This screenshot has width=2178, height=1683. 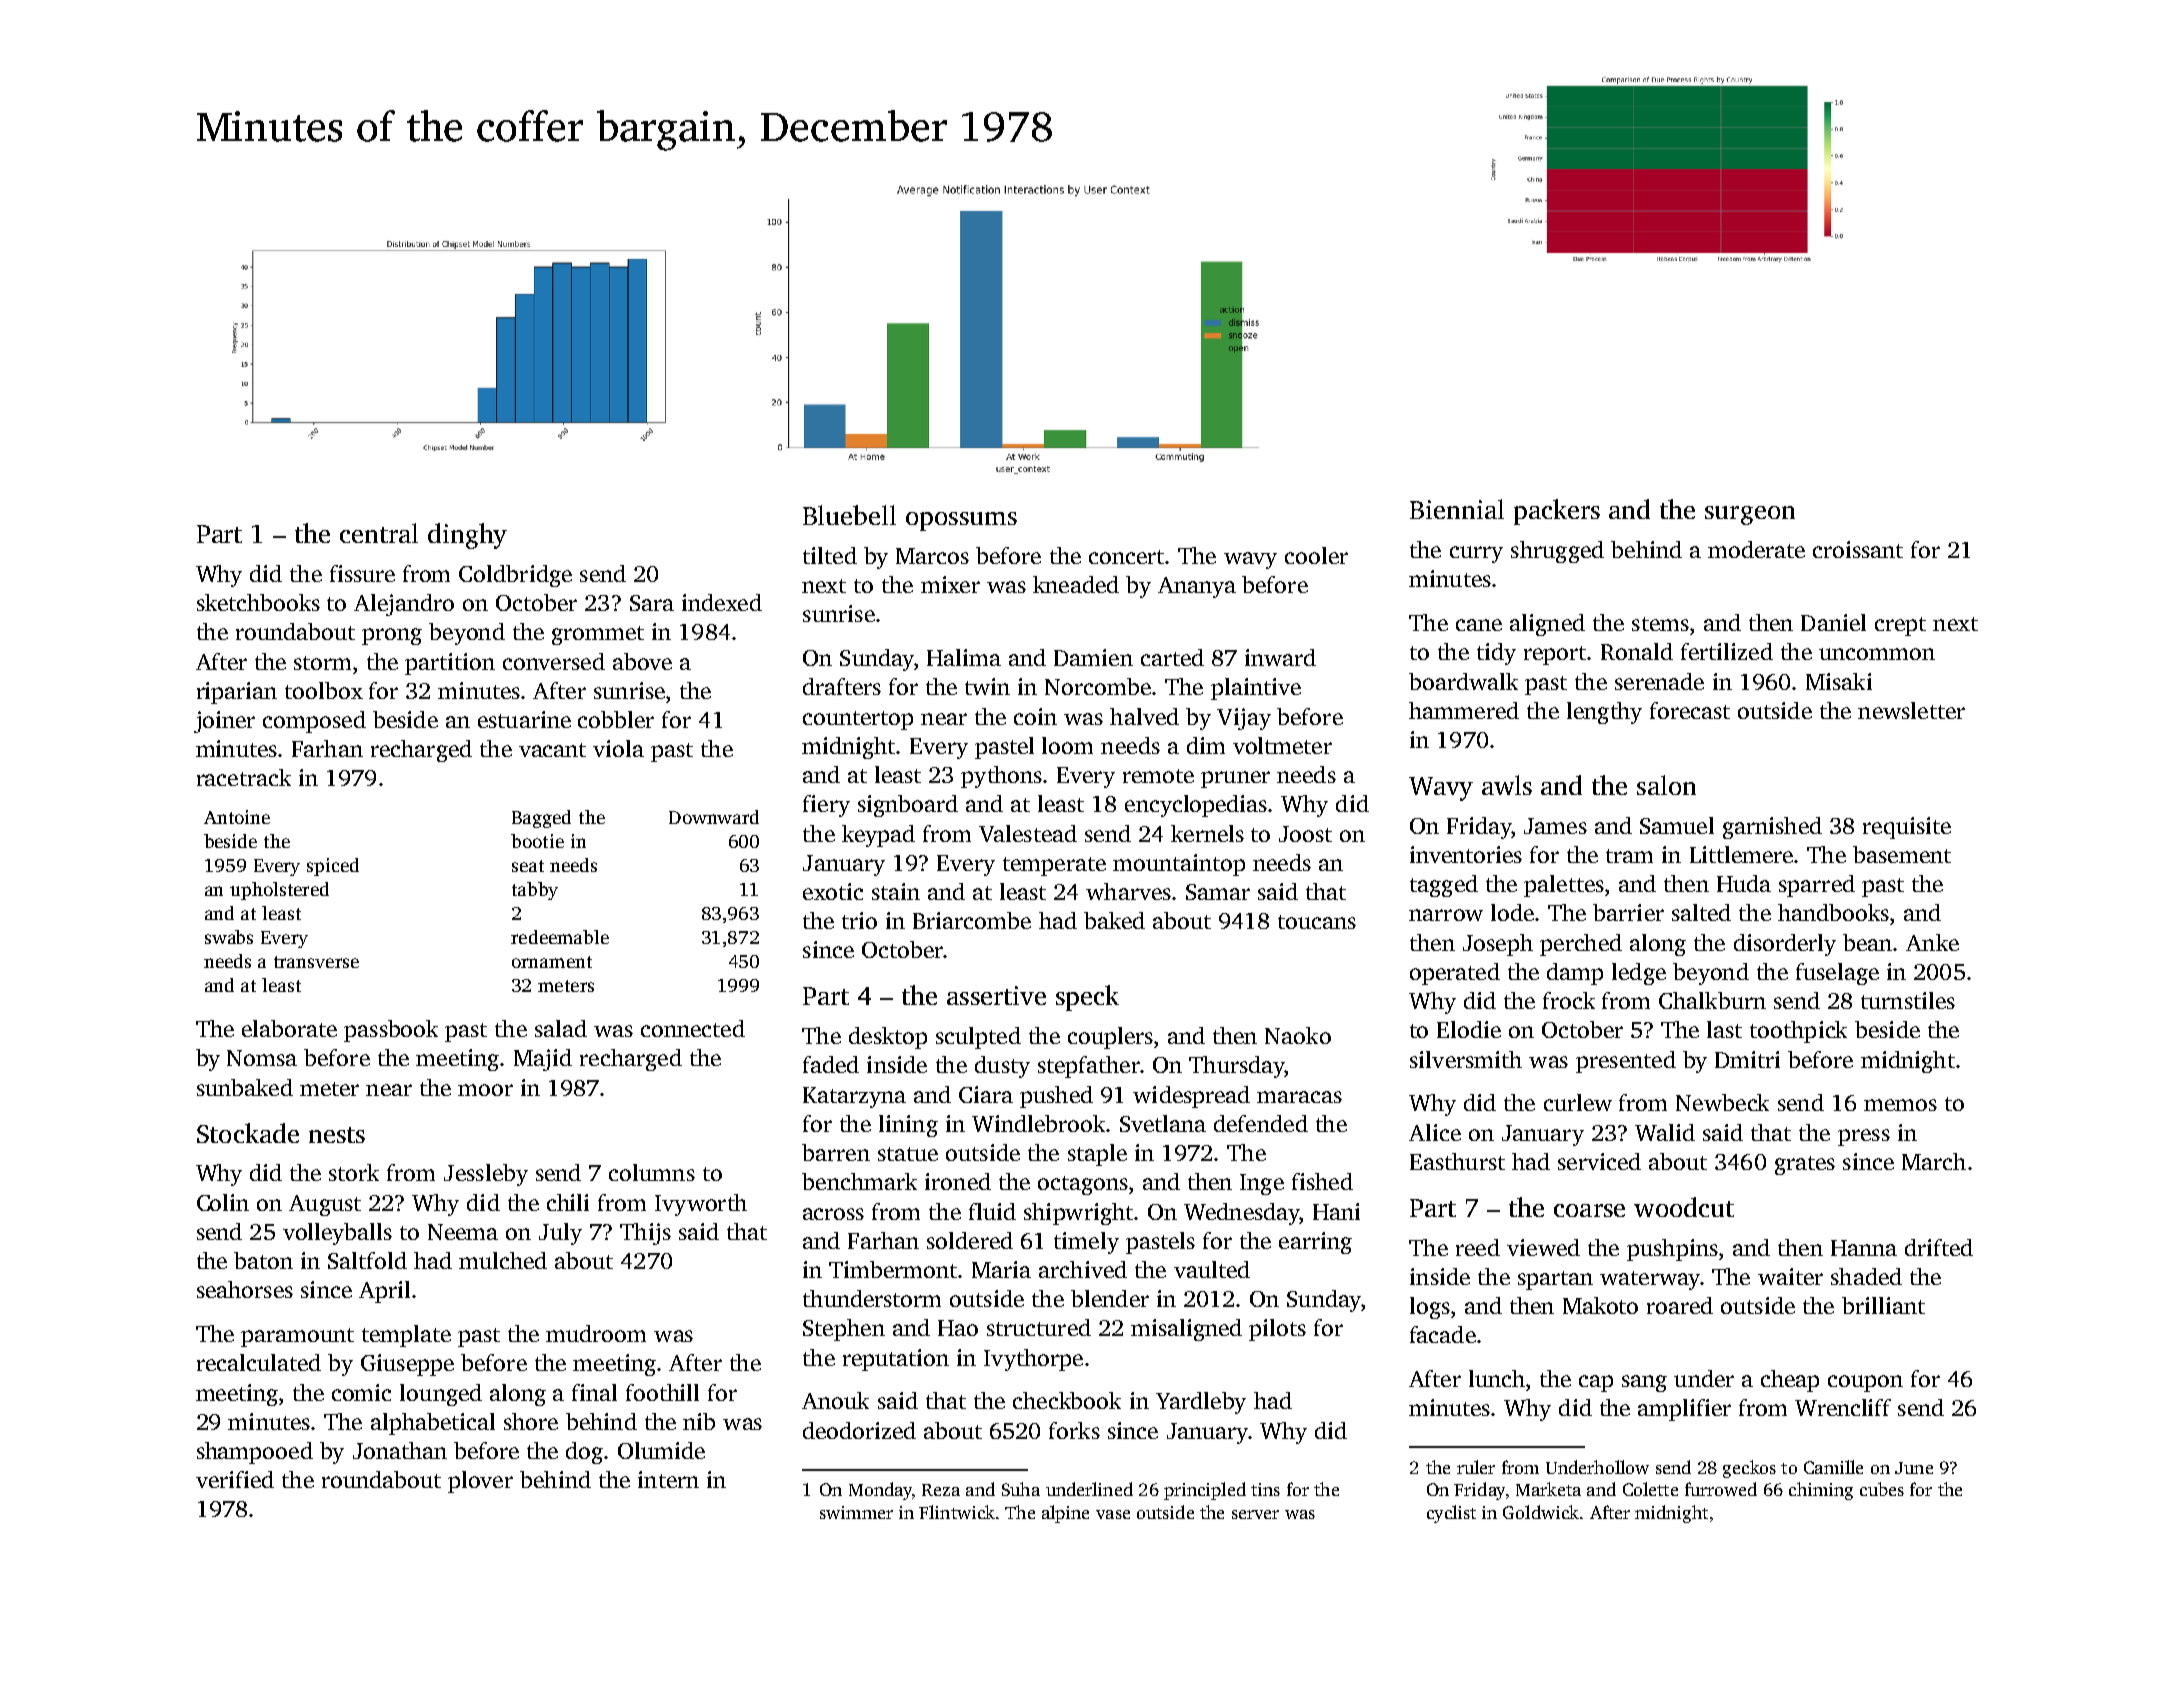 What do you see at coordinates (1038, 1123) in the screenshot?
I see `Windlebrook` at bounding box center [1038, 1123].
